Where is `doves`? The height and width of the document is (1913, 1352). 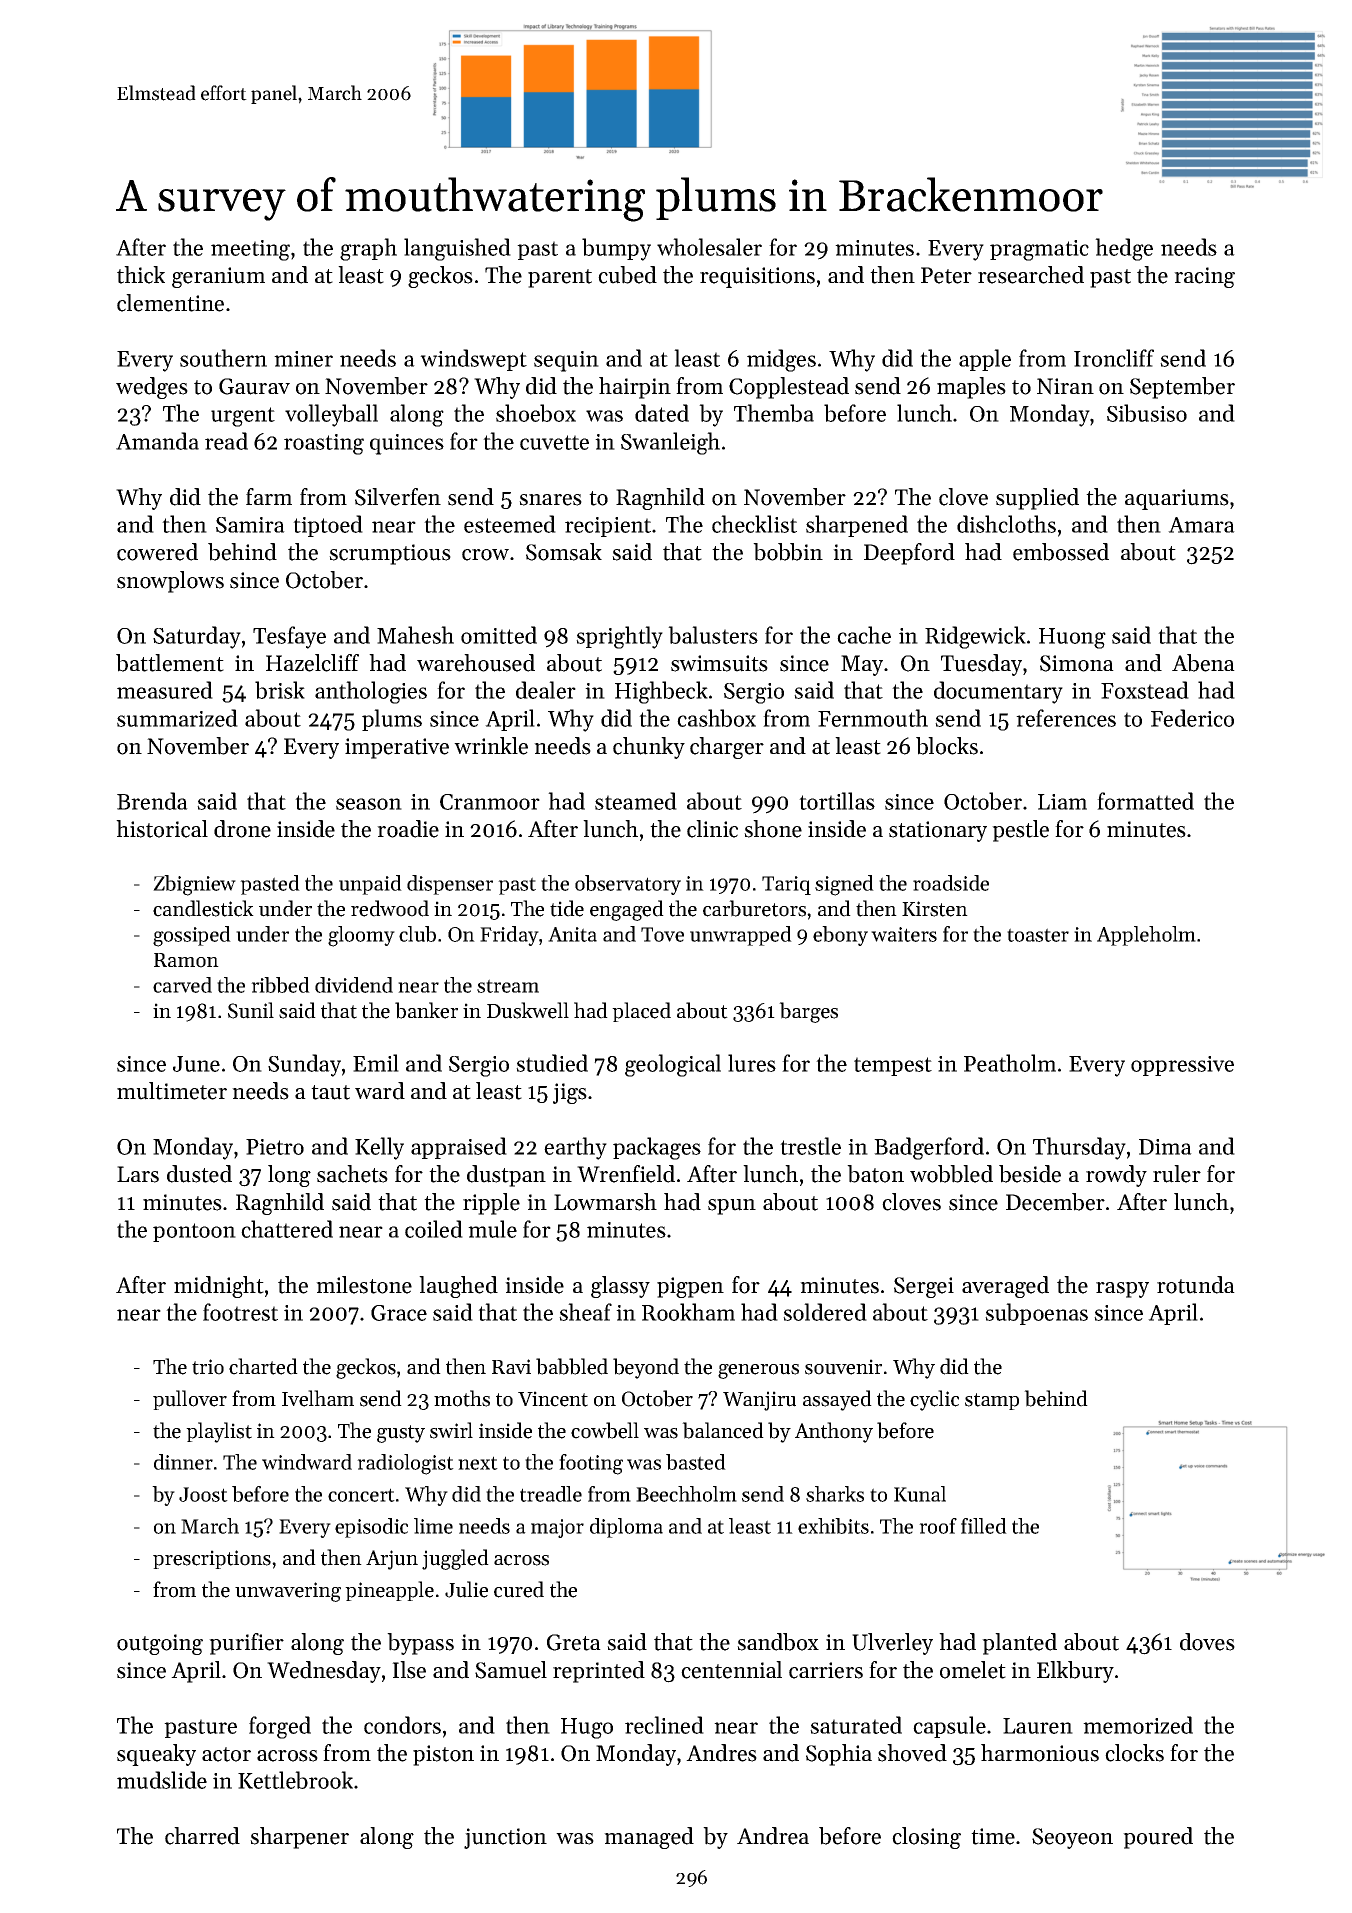 doves is located at coordinates (1207, 1642).
